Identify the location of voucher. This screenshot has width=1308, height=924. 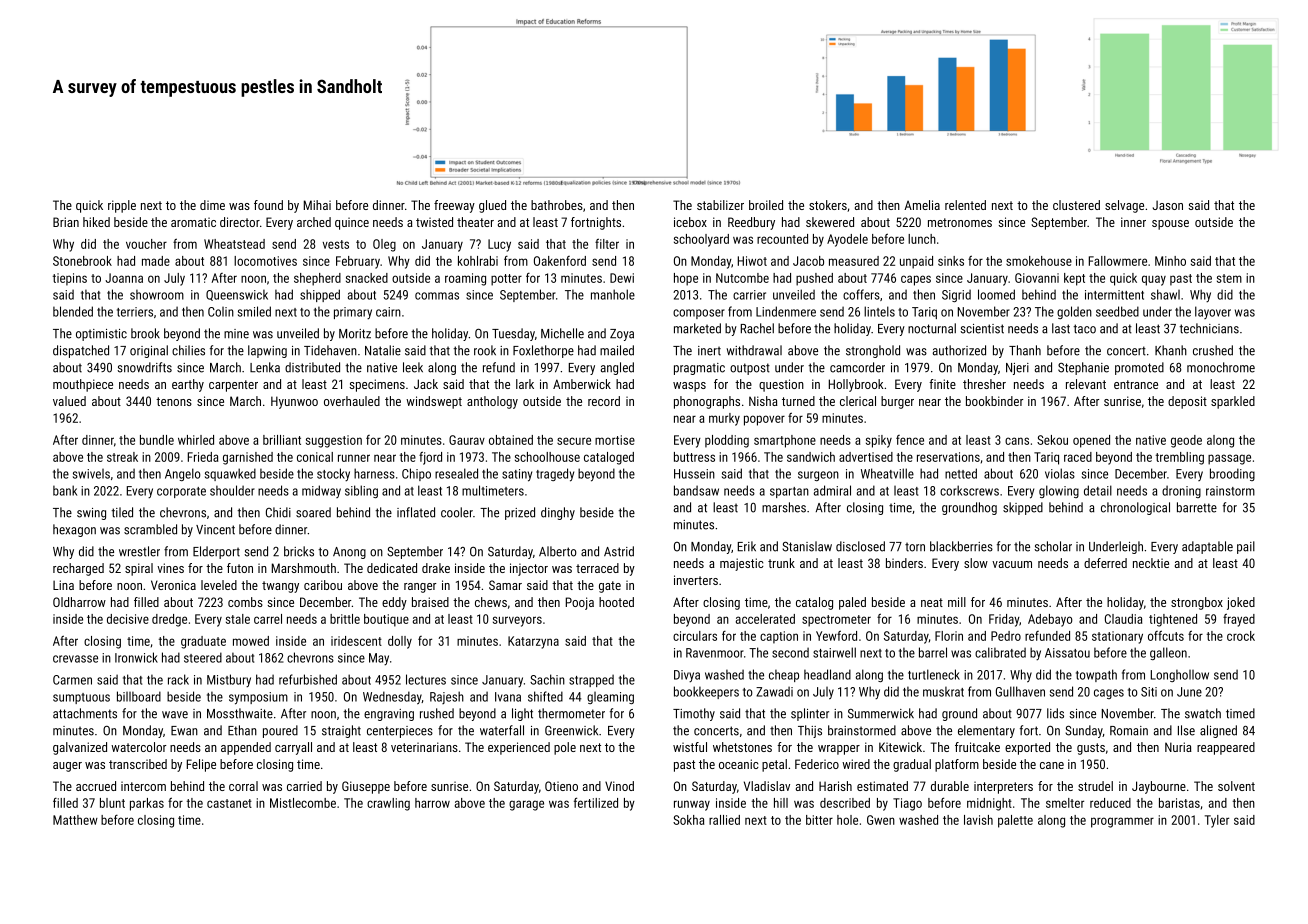
(146, 244).
